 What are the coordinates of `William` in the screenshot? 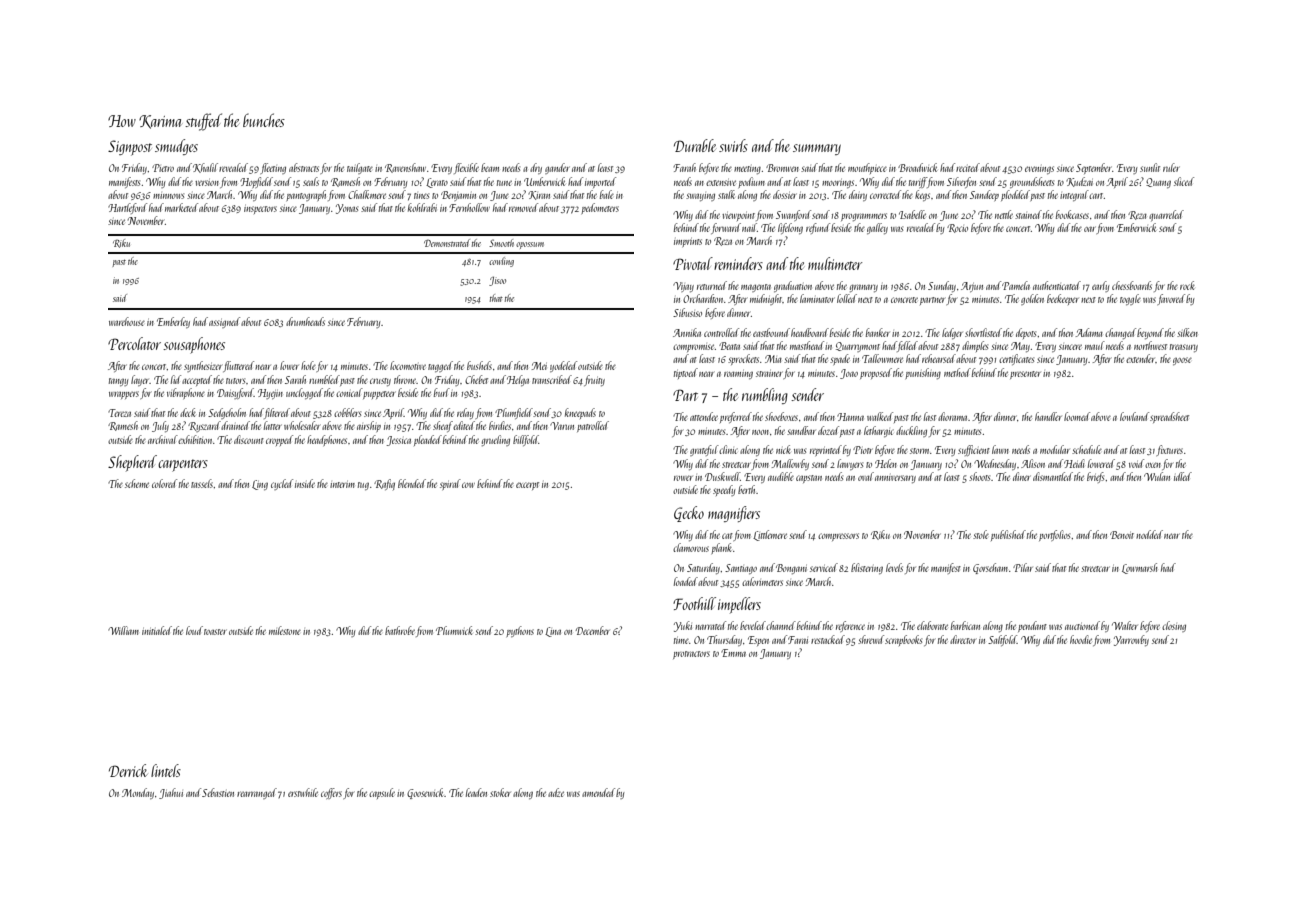 It's located at (123, 630).
